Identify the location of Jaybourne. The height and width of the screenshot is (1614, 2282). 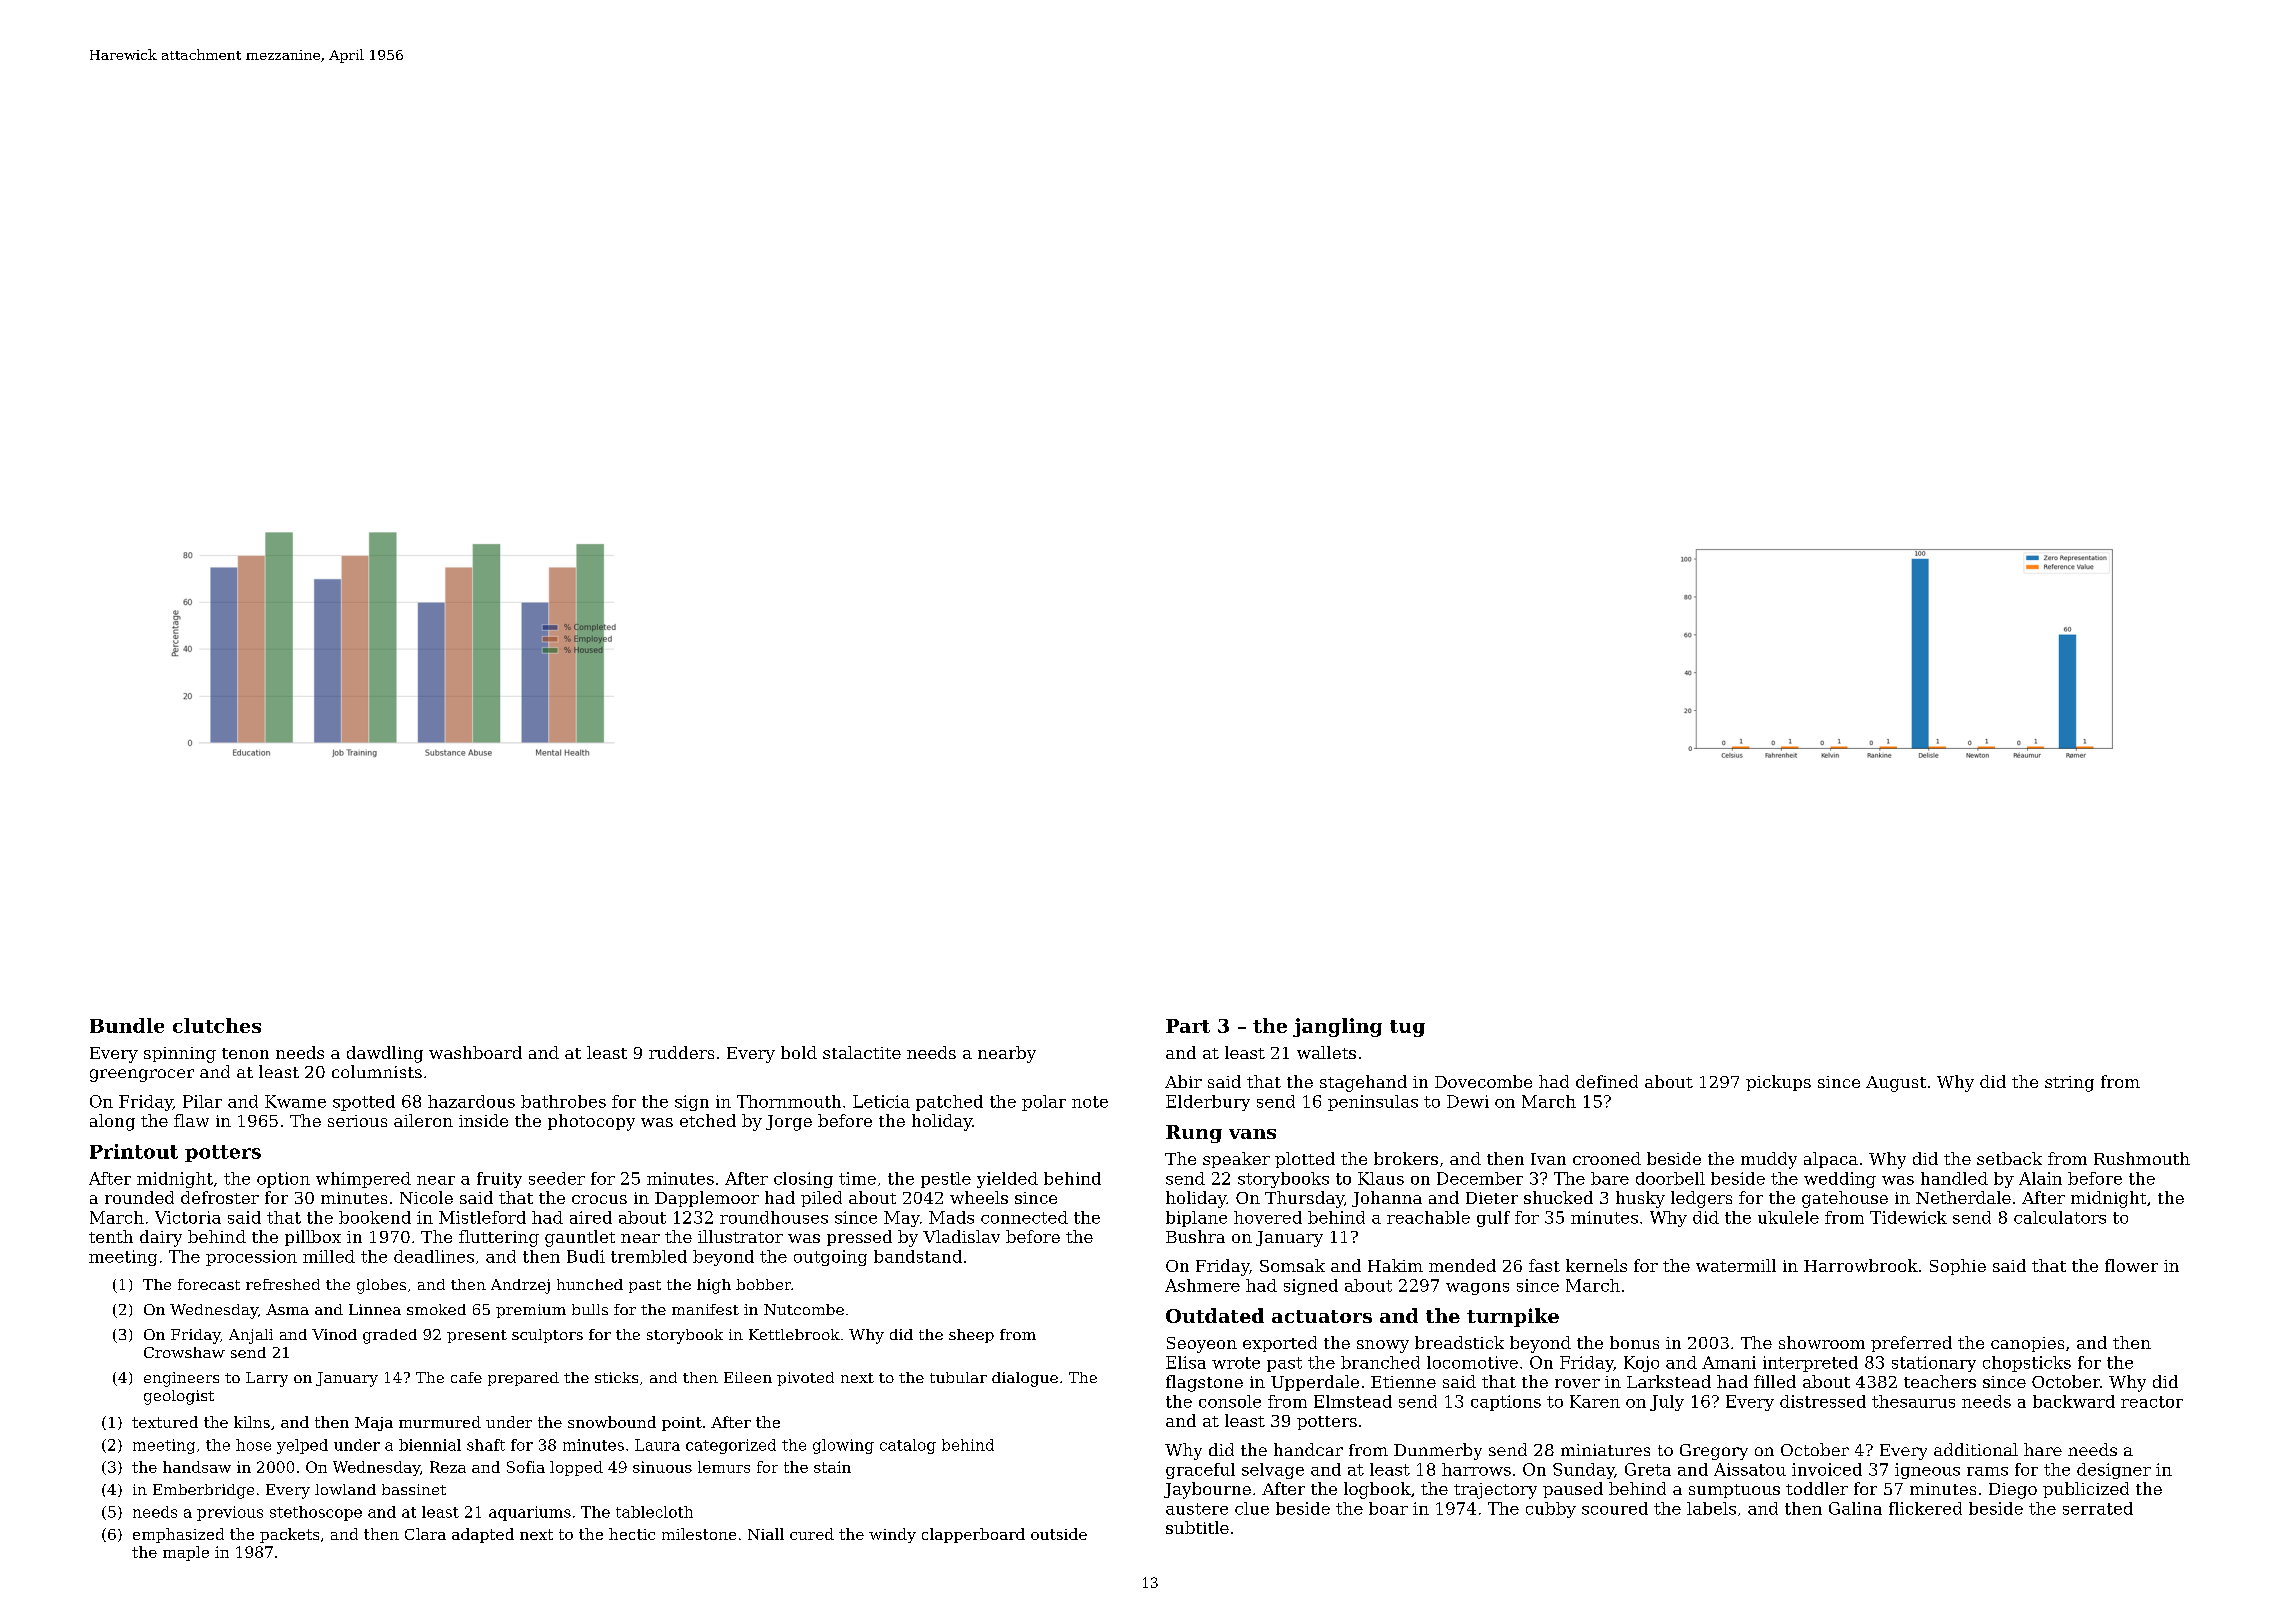
(1207, 1490).
